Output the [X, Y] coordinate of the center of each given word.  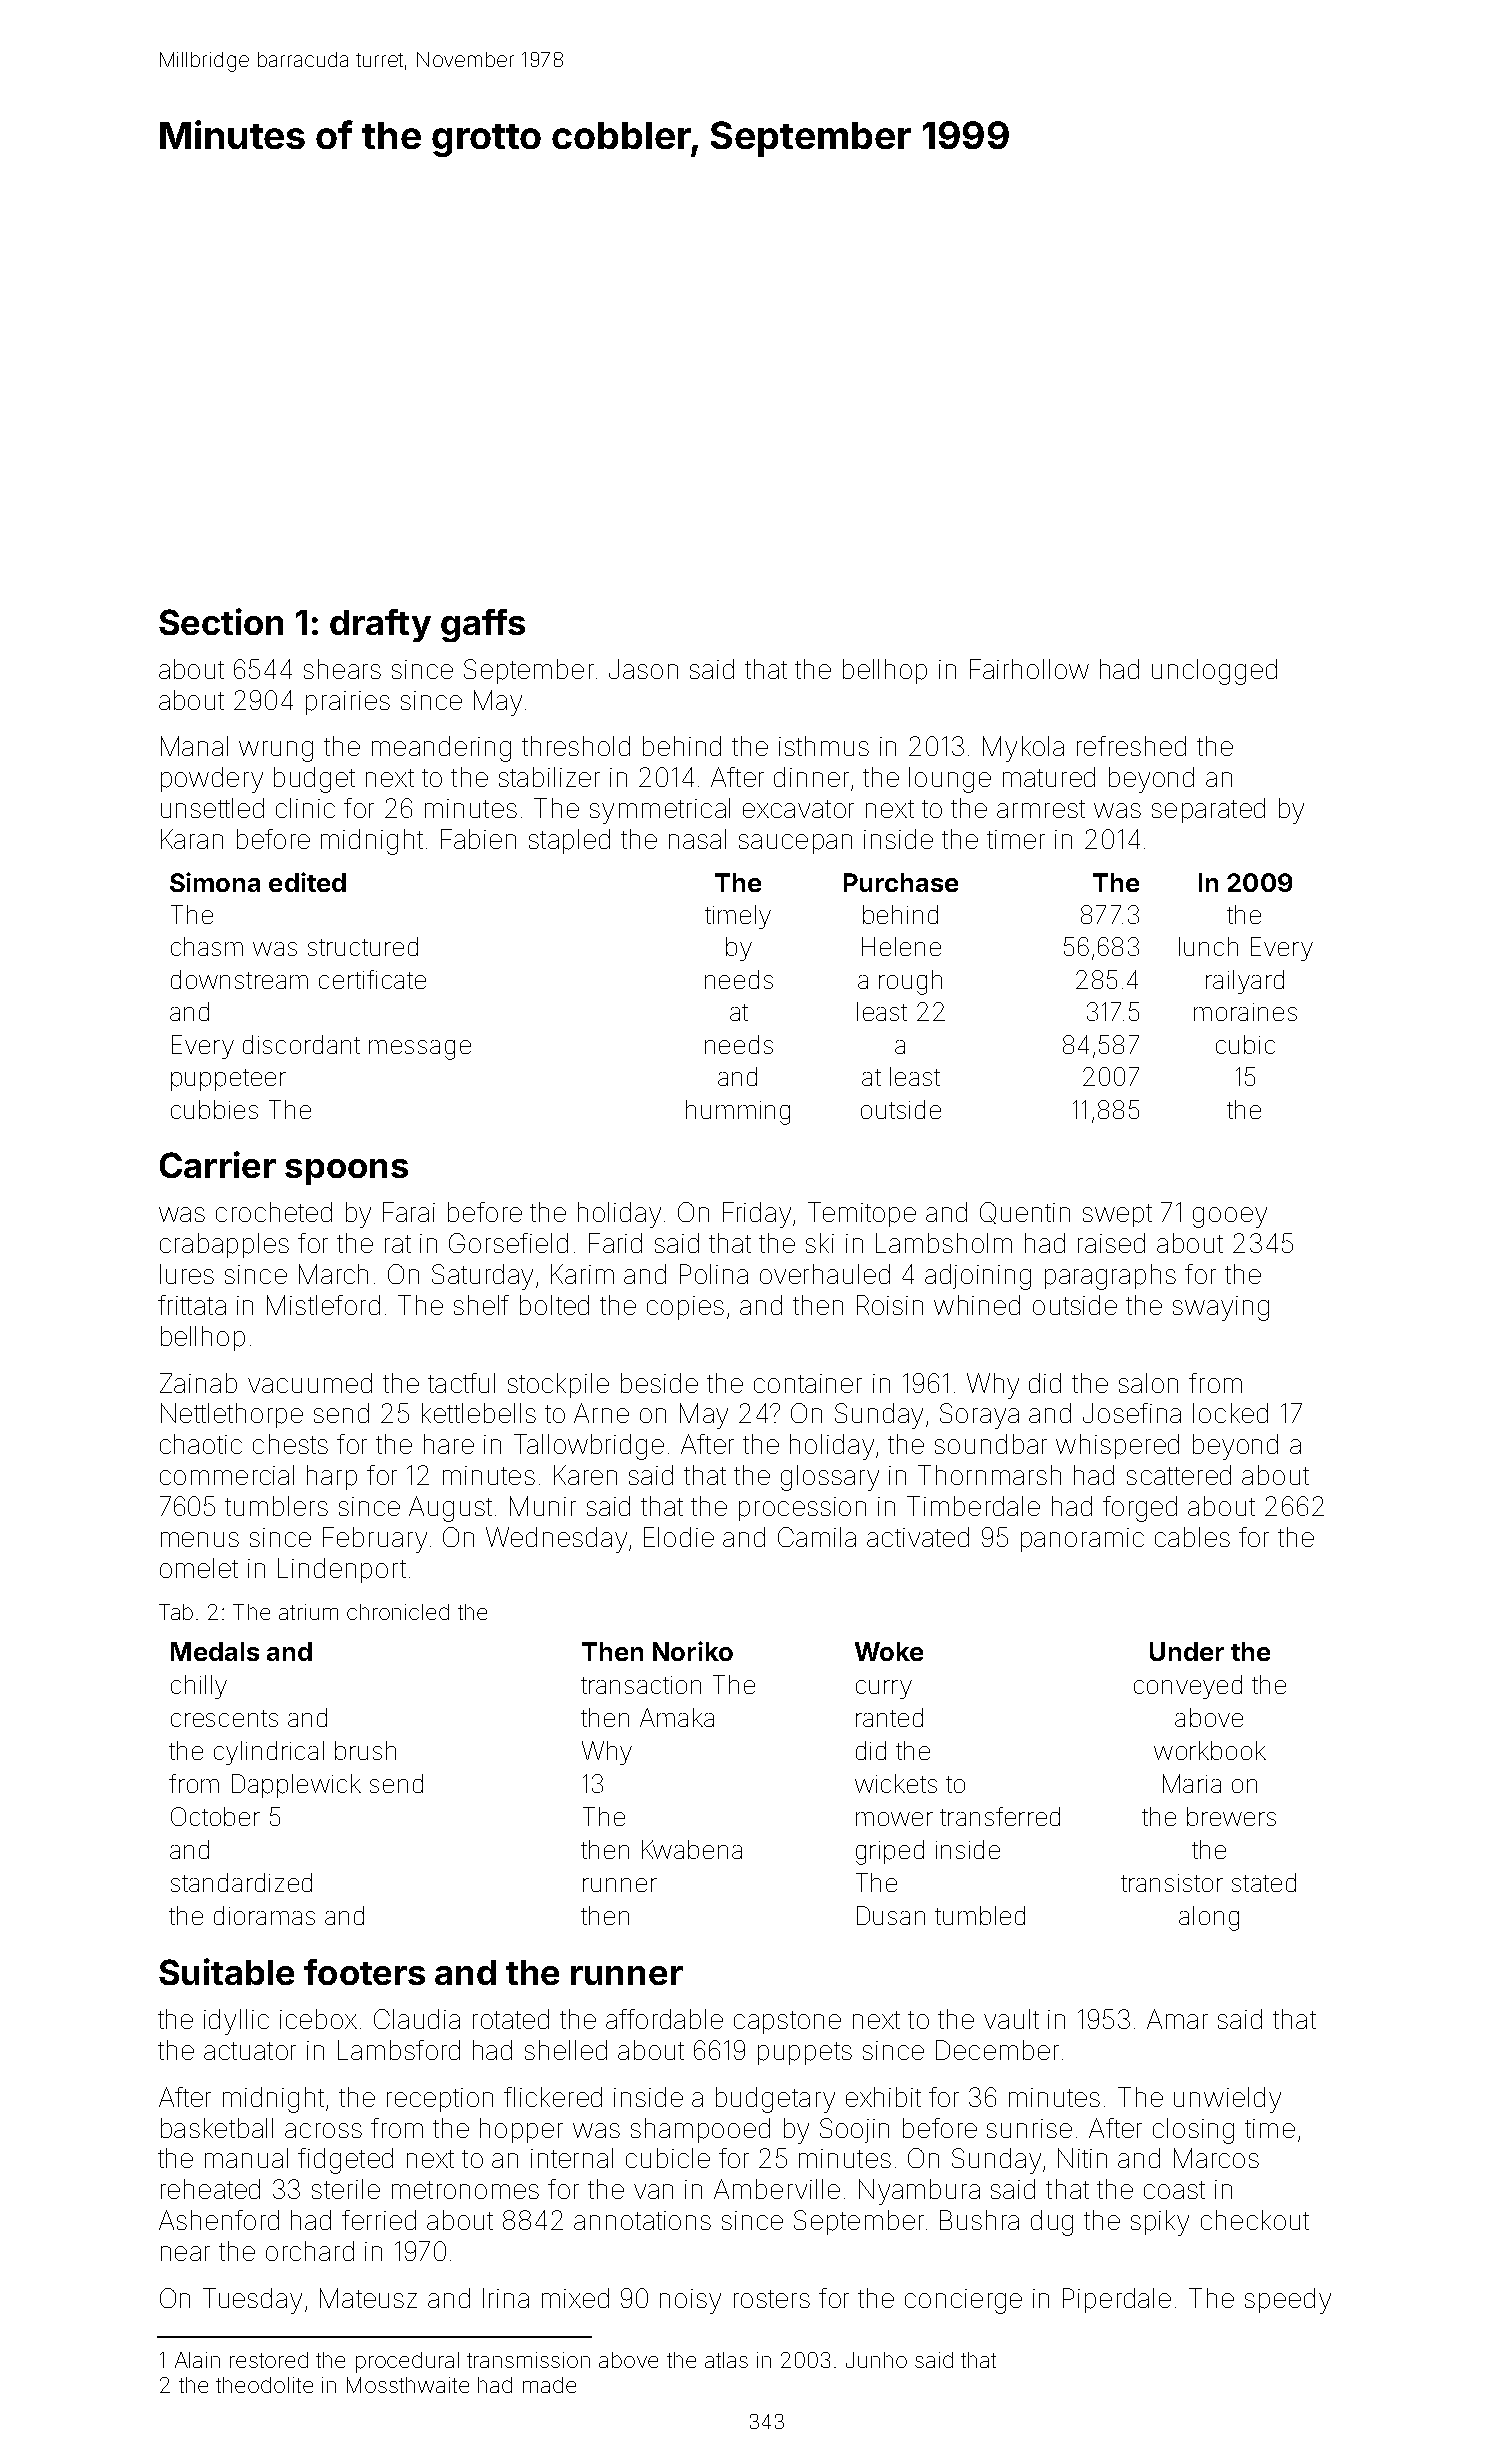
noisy [690, 2301]
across [323, 2130]
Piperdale [1117, 2300]
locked [1230, 1413]
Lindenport [342, 1570]
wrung [276, 751]
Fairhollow [1029, 669]
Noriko [693, 1651]
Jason [643, 669]
